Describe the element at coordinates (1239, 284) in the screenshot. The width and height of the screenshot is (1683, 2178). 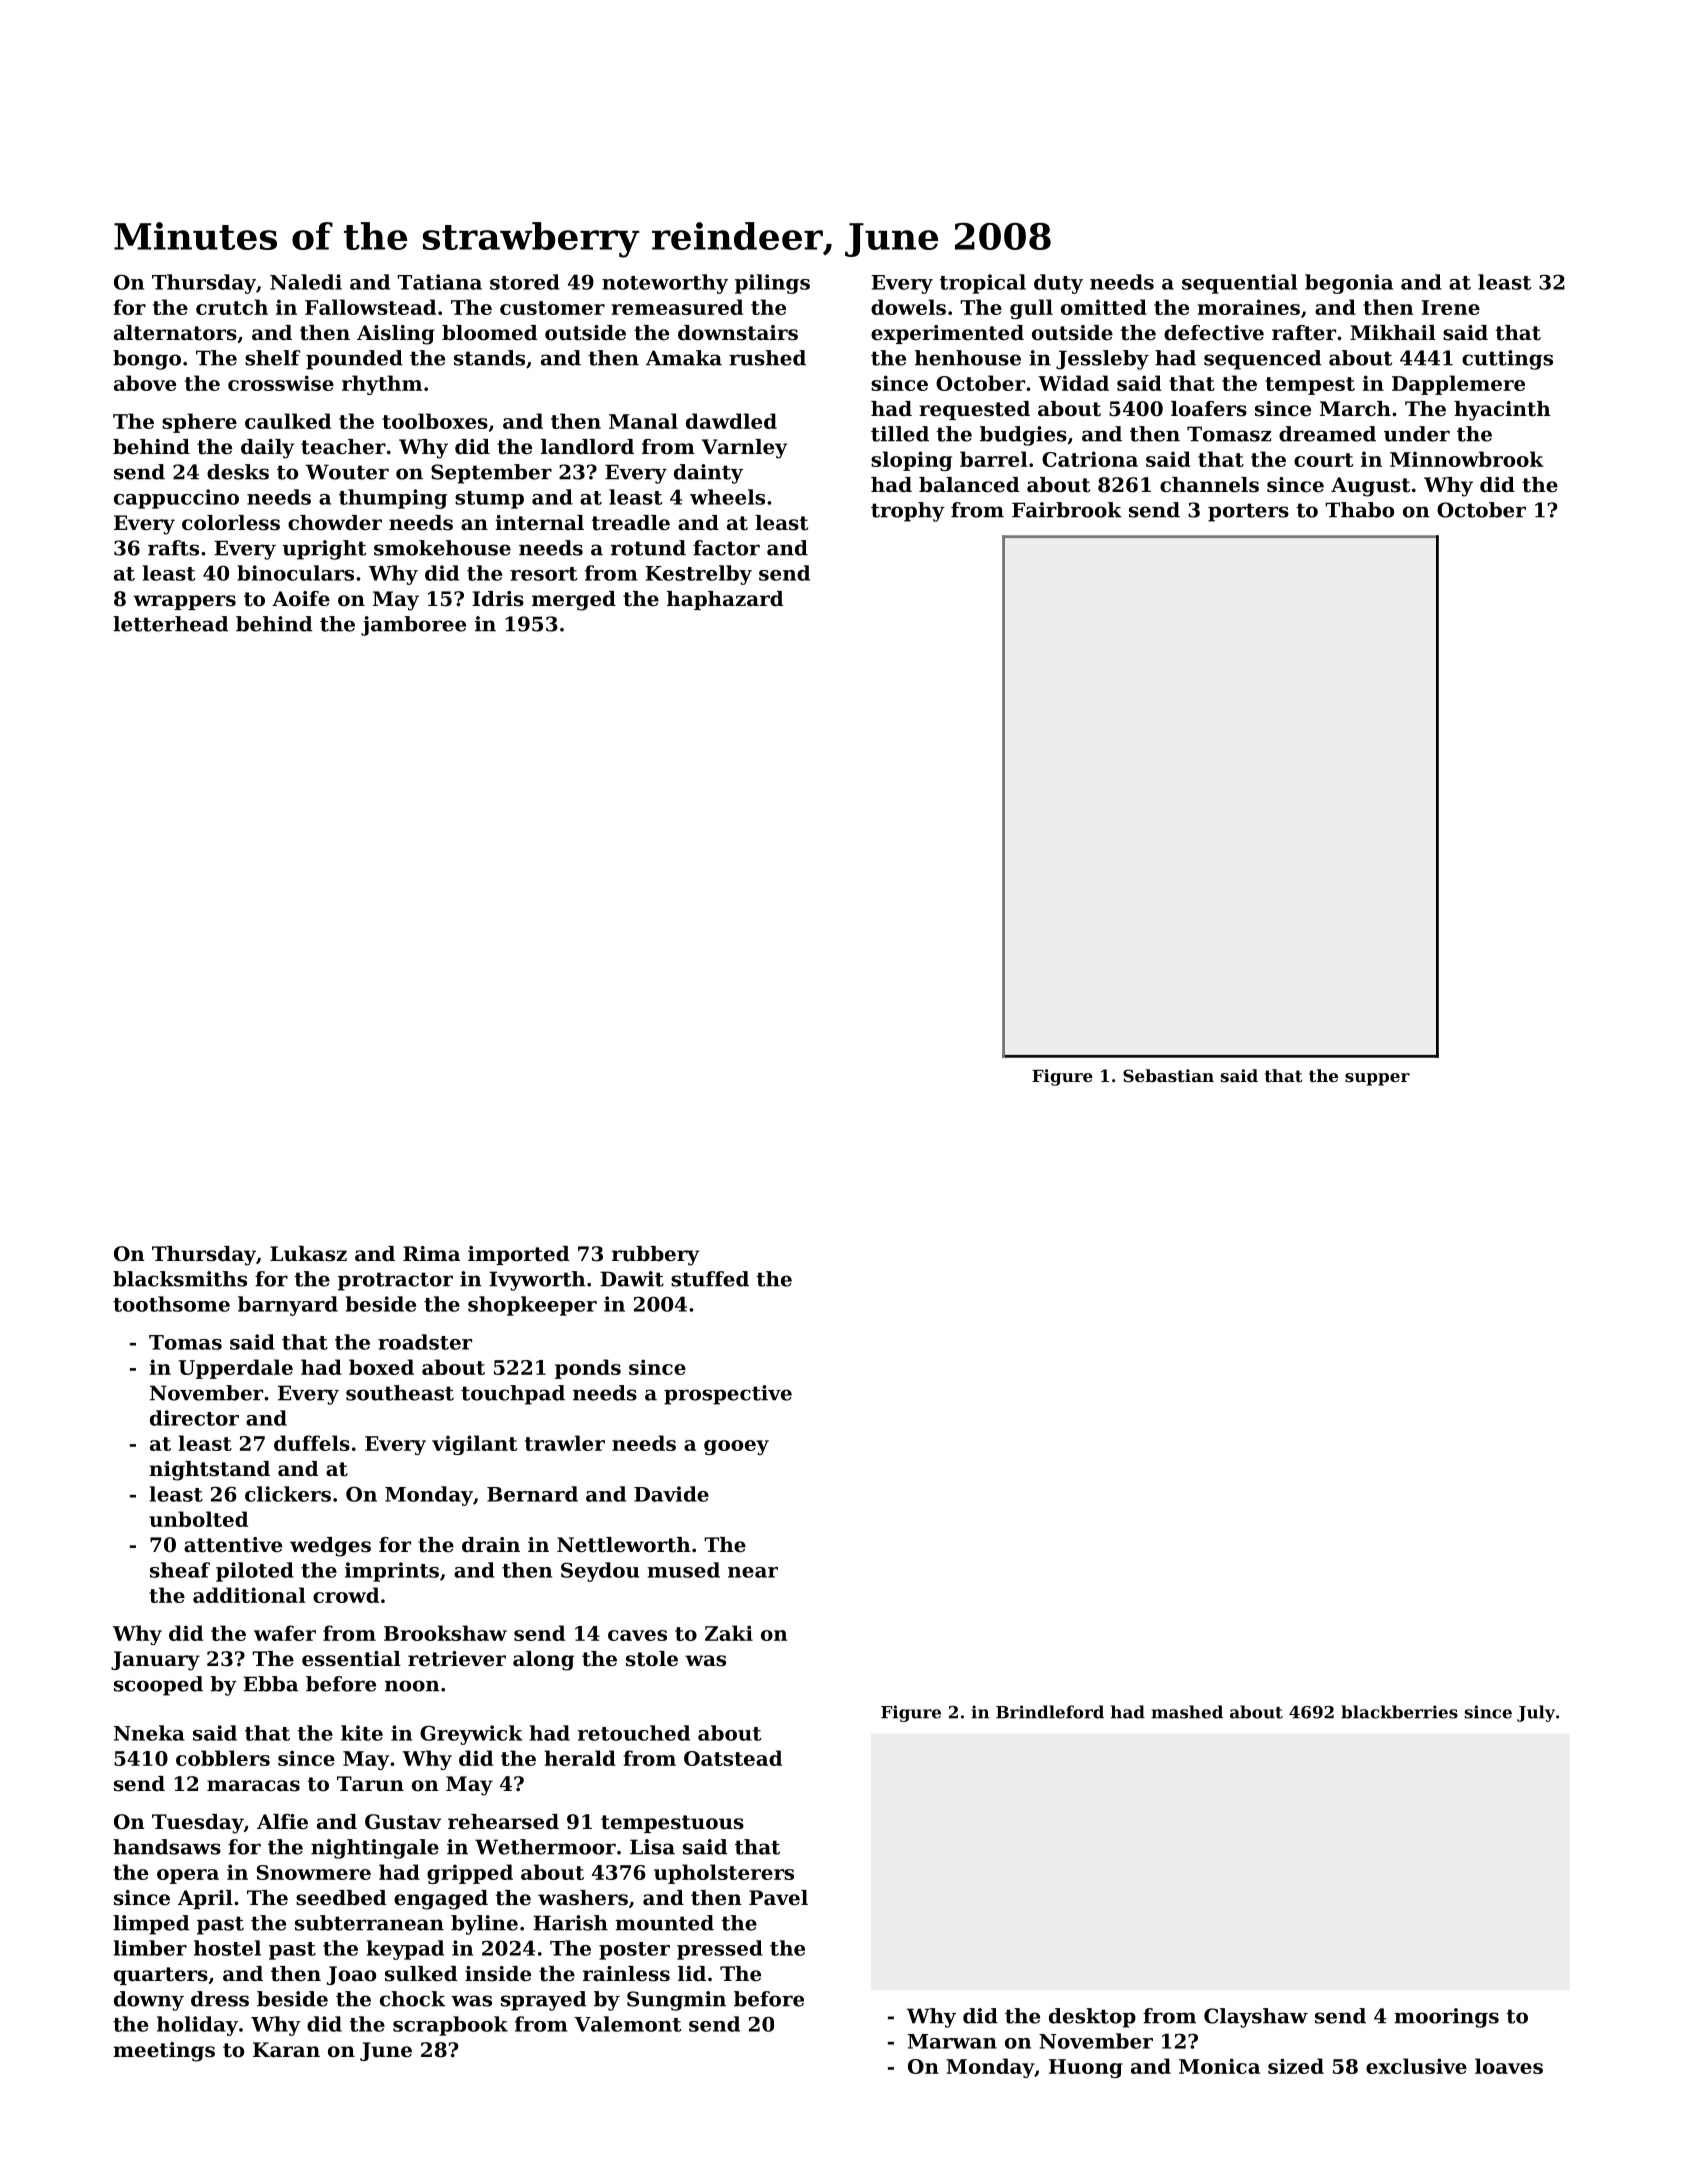
I see `sequential` at that location.
